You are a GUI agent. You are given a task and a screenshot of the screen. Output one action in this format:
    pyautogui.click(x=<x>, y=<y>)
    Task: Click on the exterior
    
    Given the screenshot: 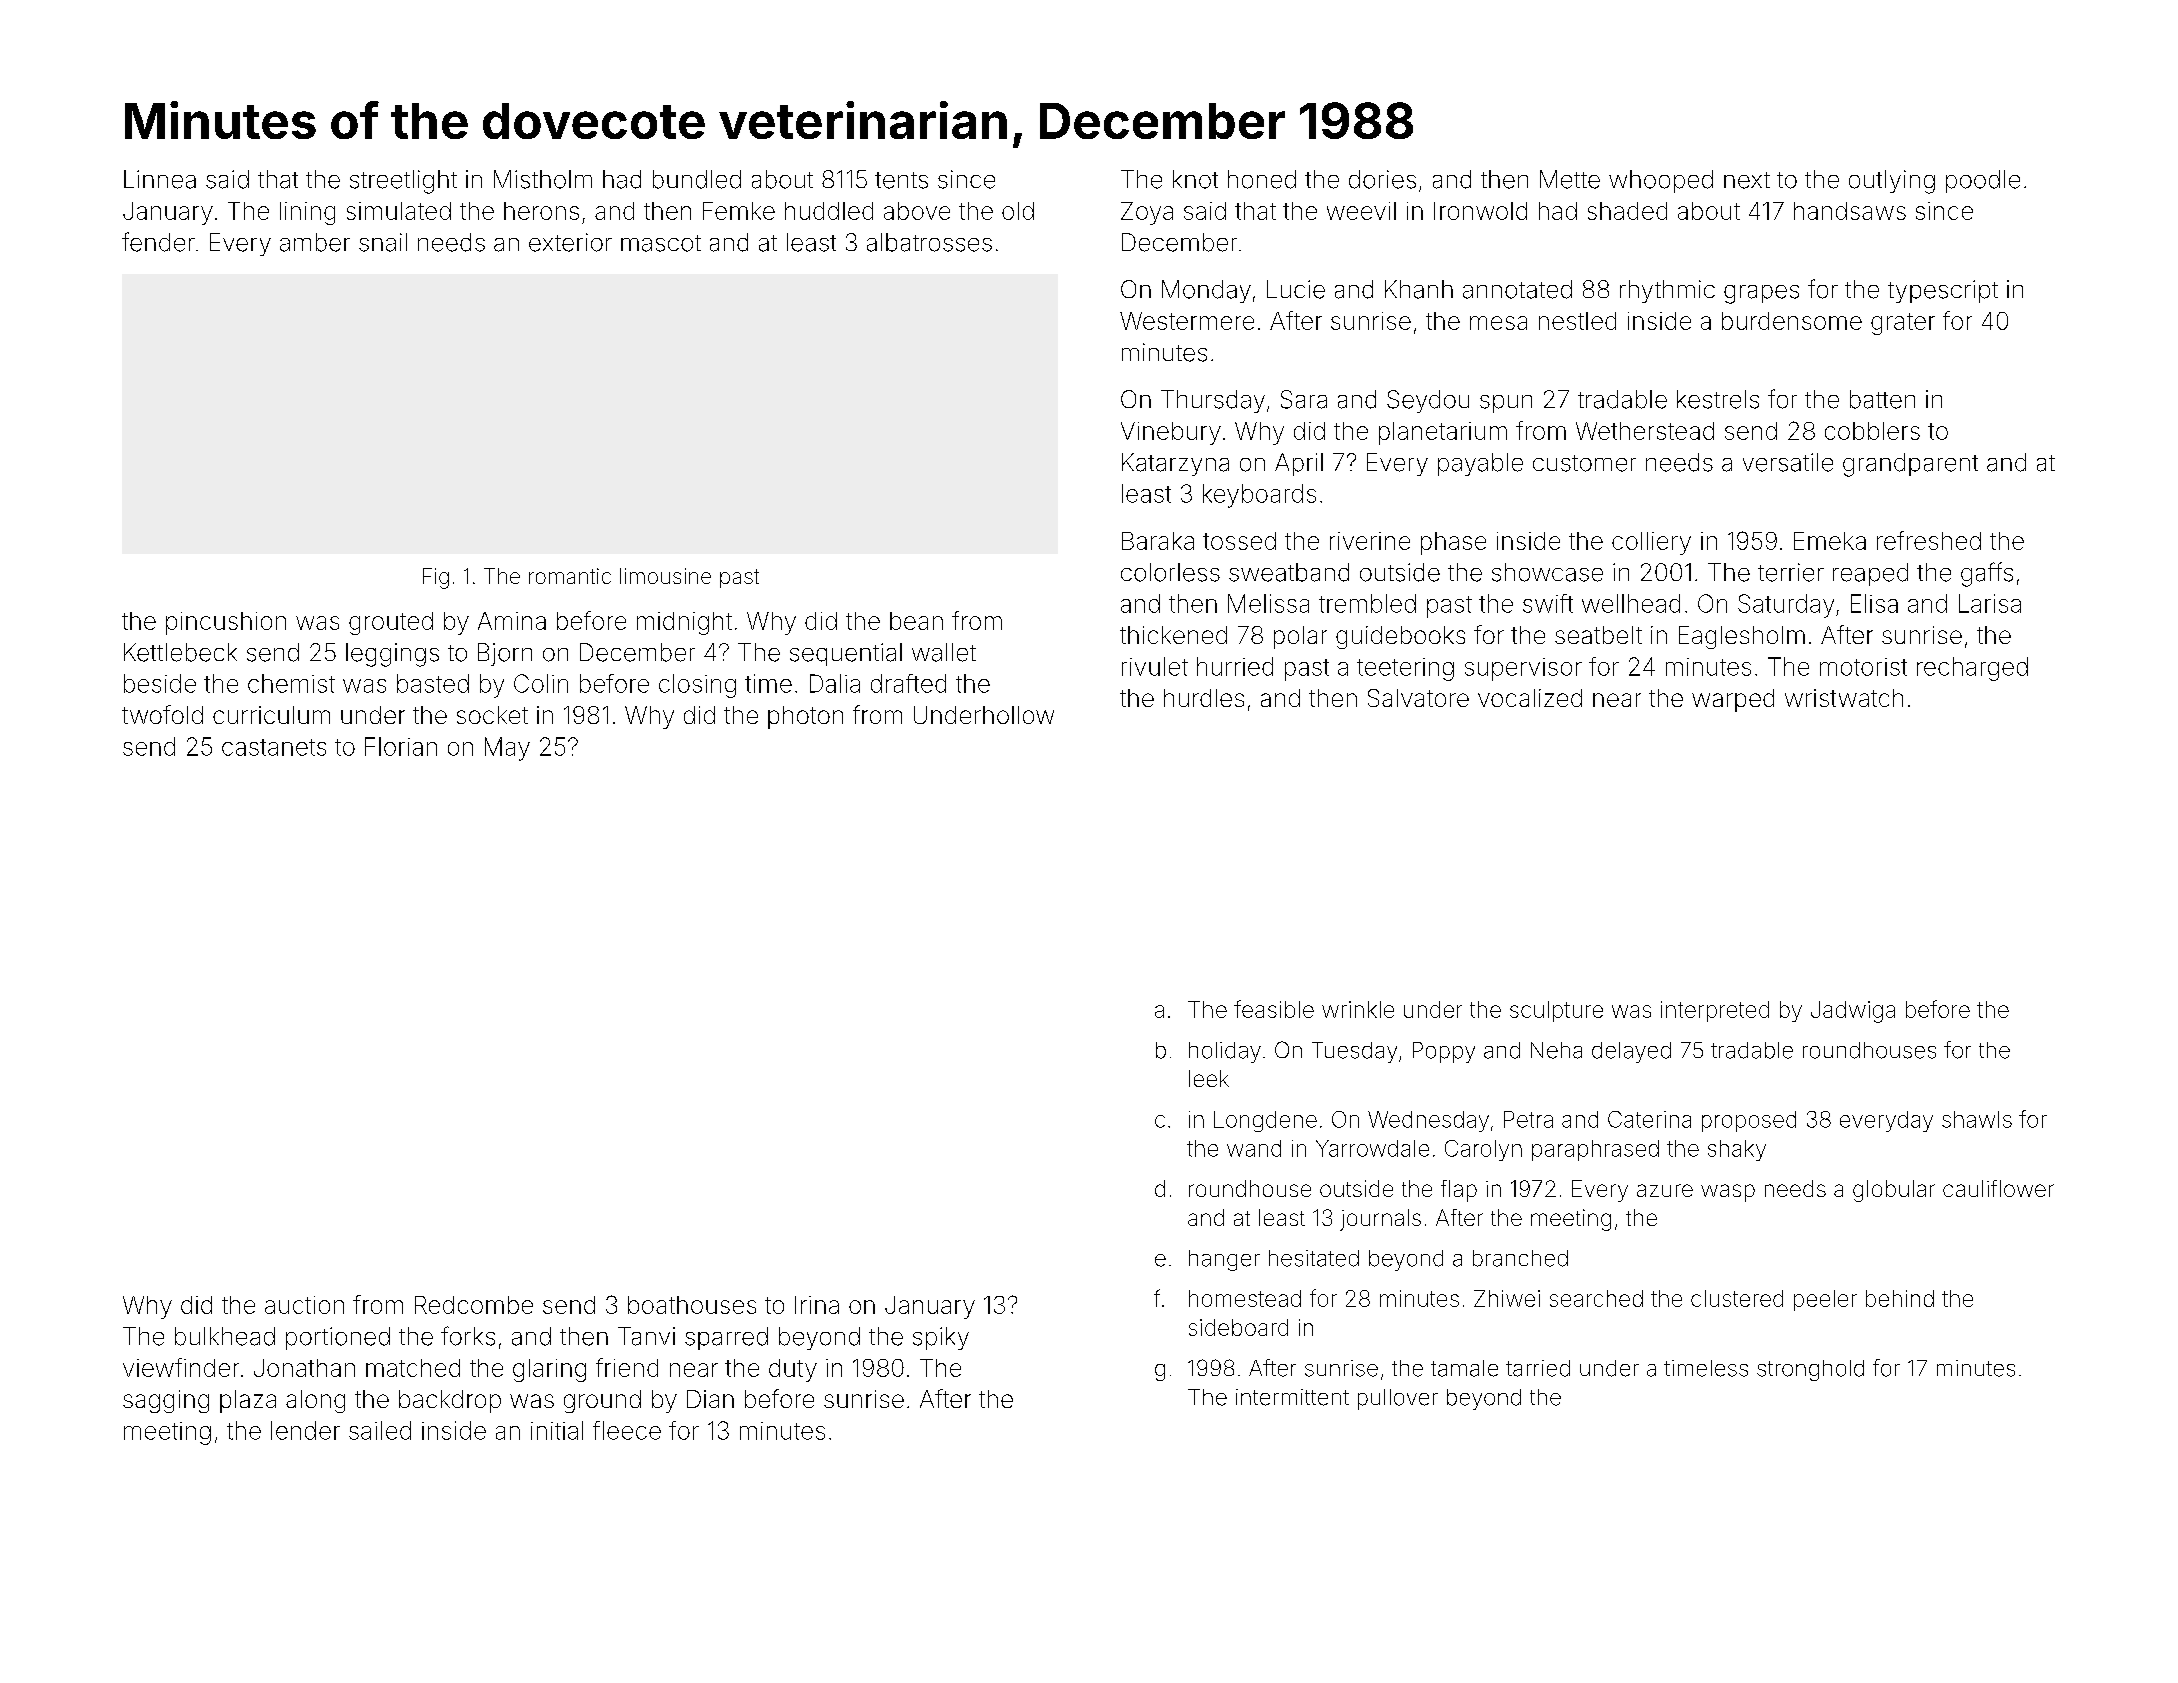 What is the action you would take?
    pyautogui.click(x=570, y=242)
